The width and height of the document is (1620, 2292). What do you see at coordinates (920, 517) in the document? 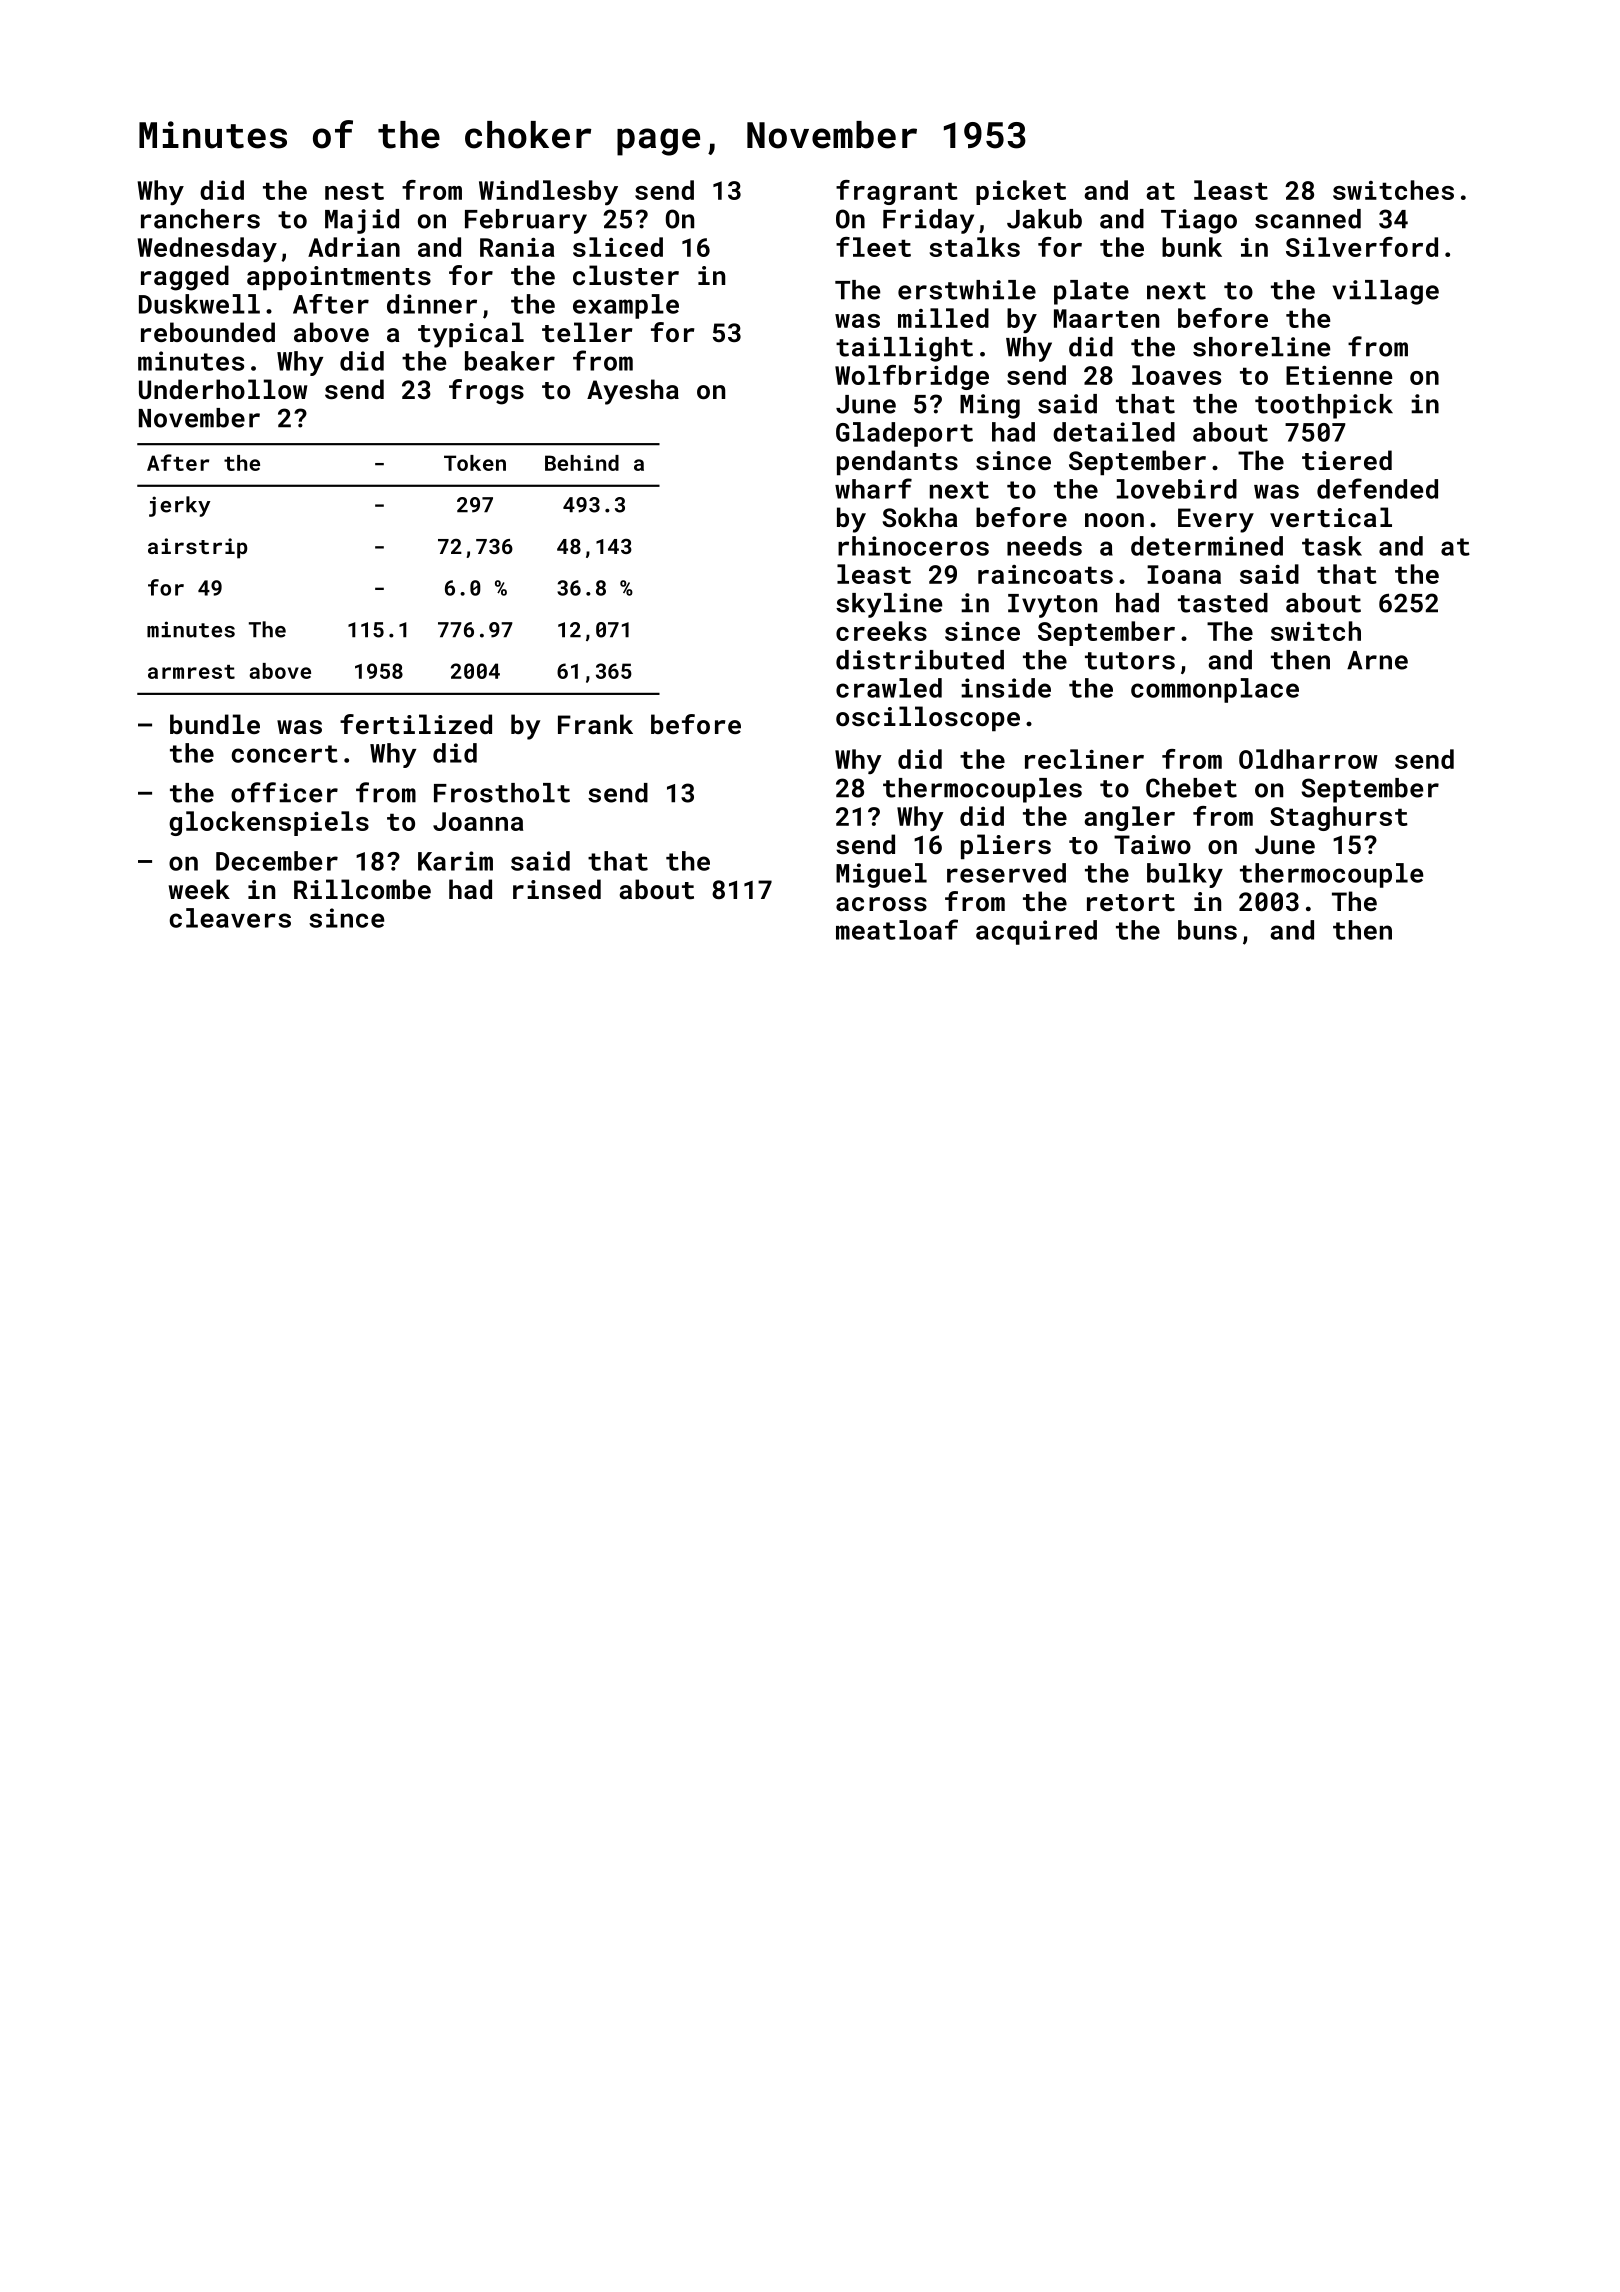
I see `Sokha` at bounding box center [920, 517].
